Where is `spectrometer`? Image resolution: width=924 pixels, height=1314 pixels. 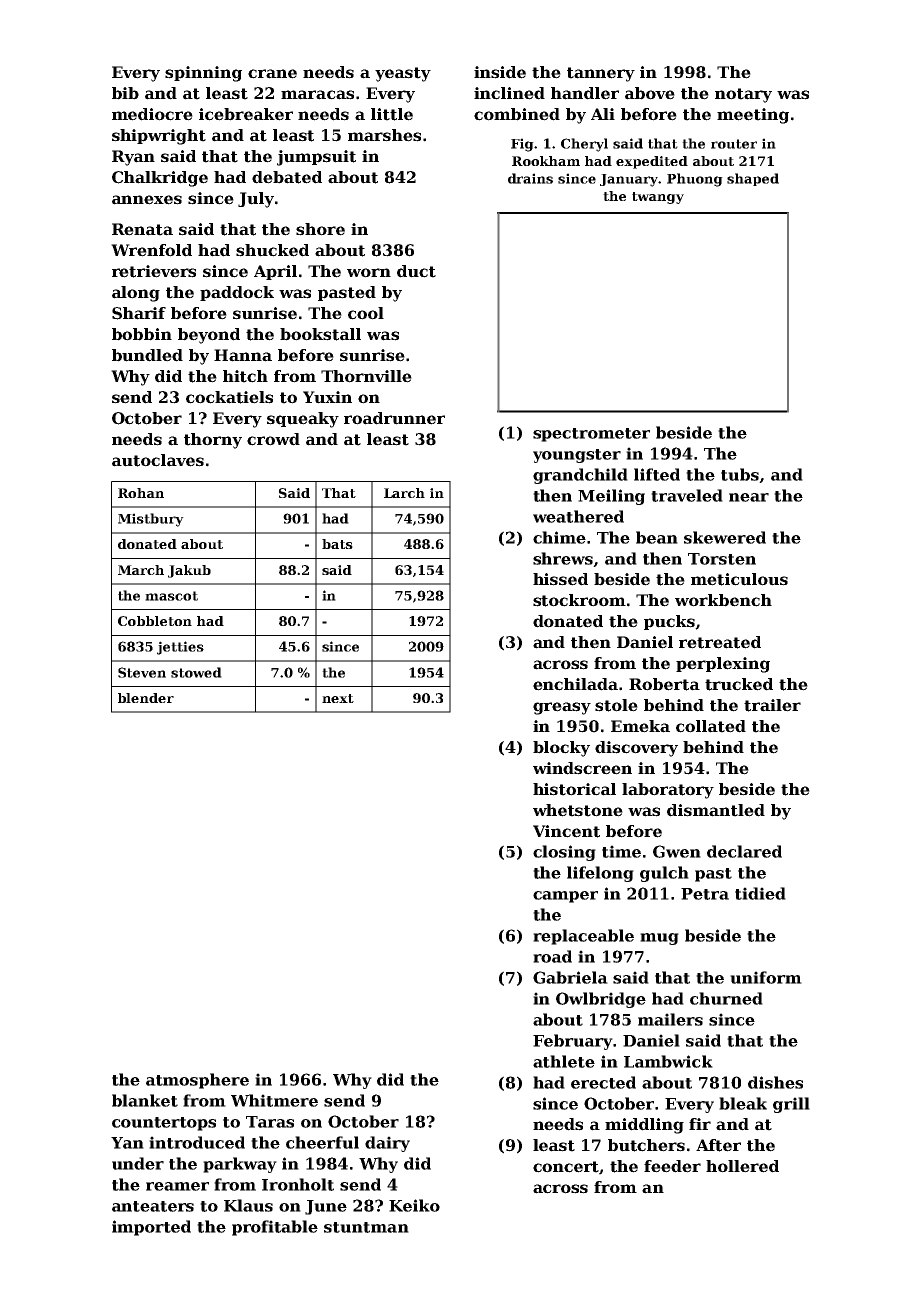 spectrometer is located at coordinates (591, 435).
